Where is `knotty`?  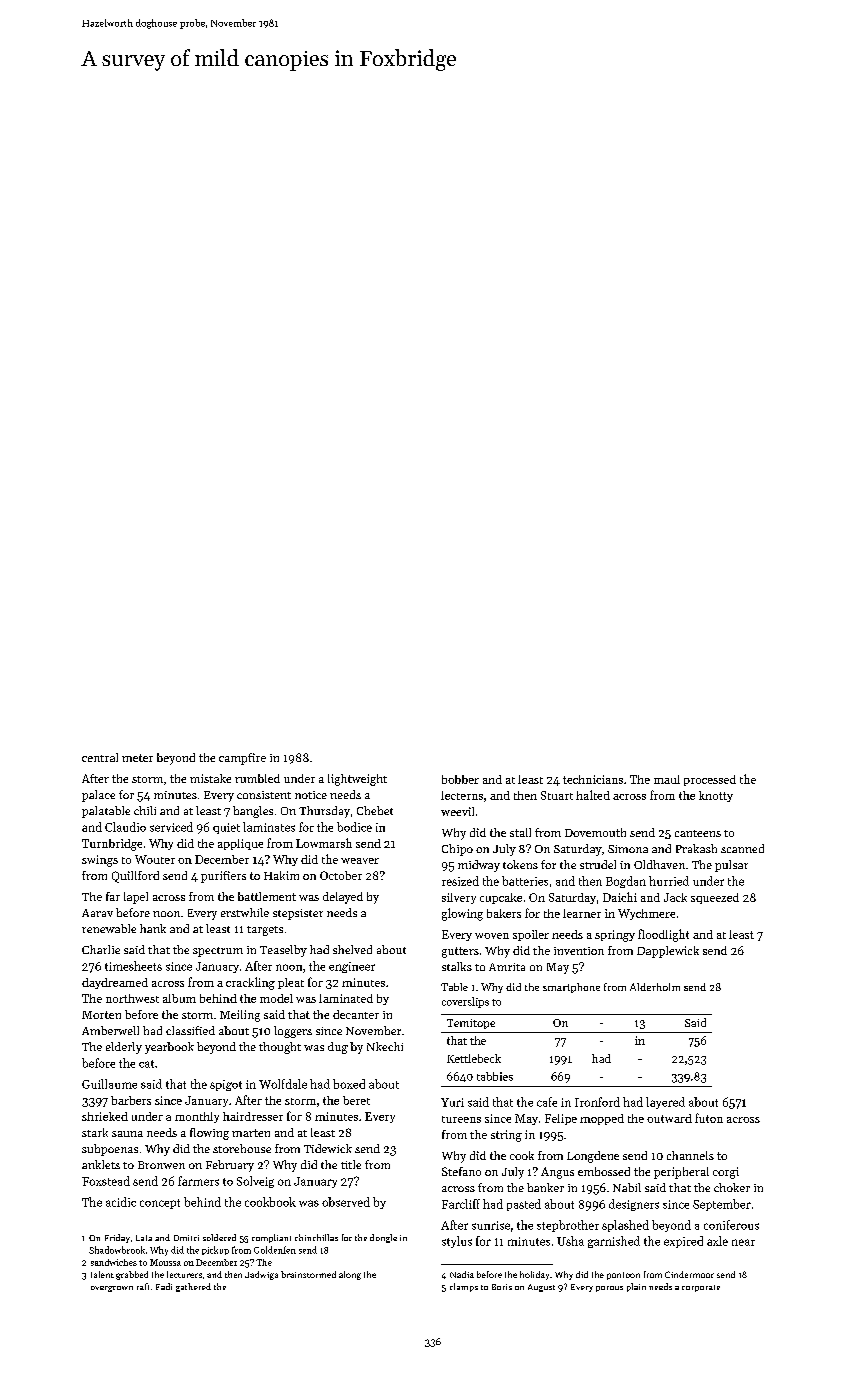 knotty is located at coordinates (716, 796).
